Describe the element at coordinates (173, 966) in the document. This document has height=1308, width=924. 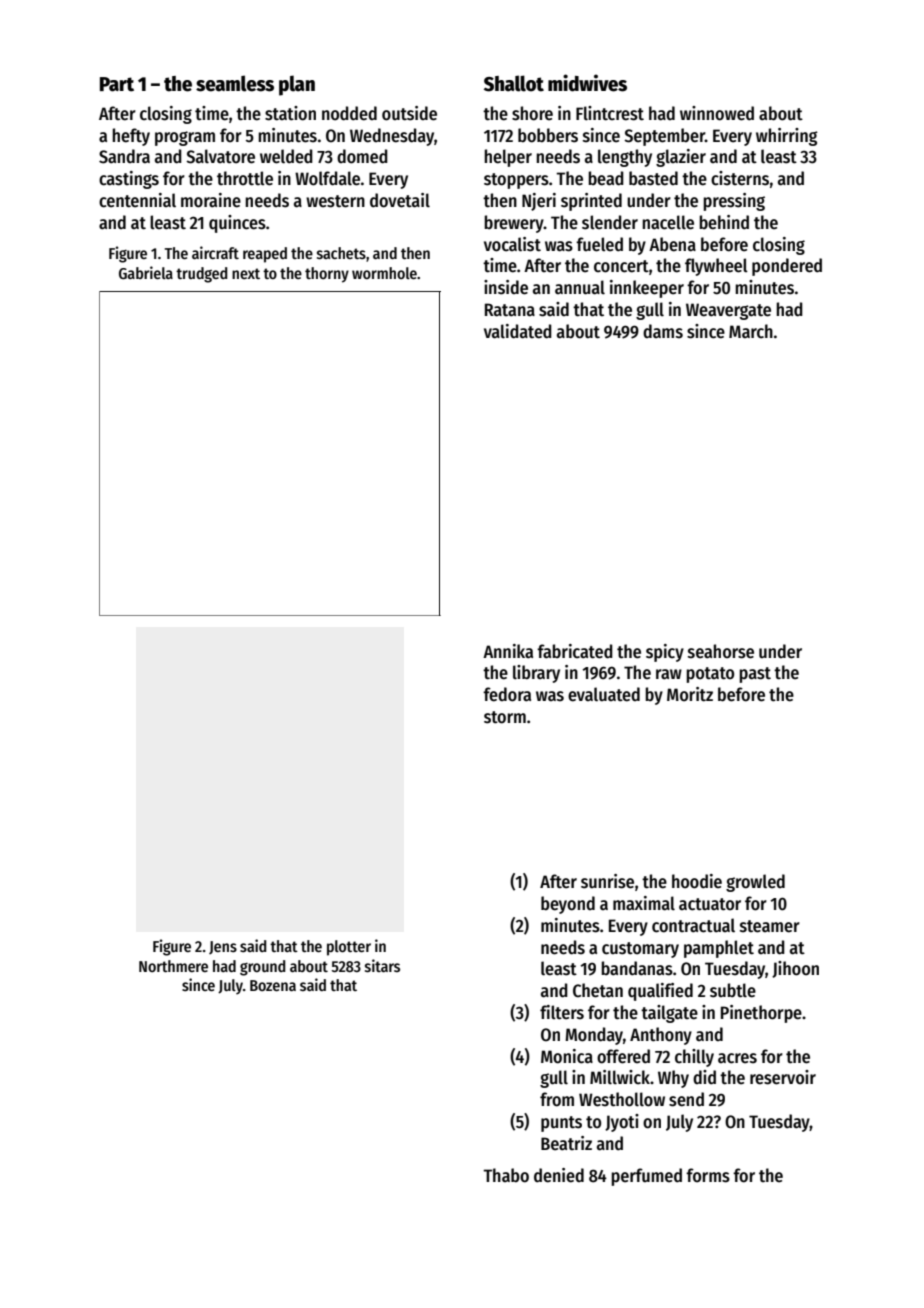
I see `Northmere` at that location.
